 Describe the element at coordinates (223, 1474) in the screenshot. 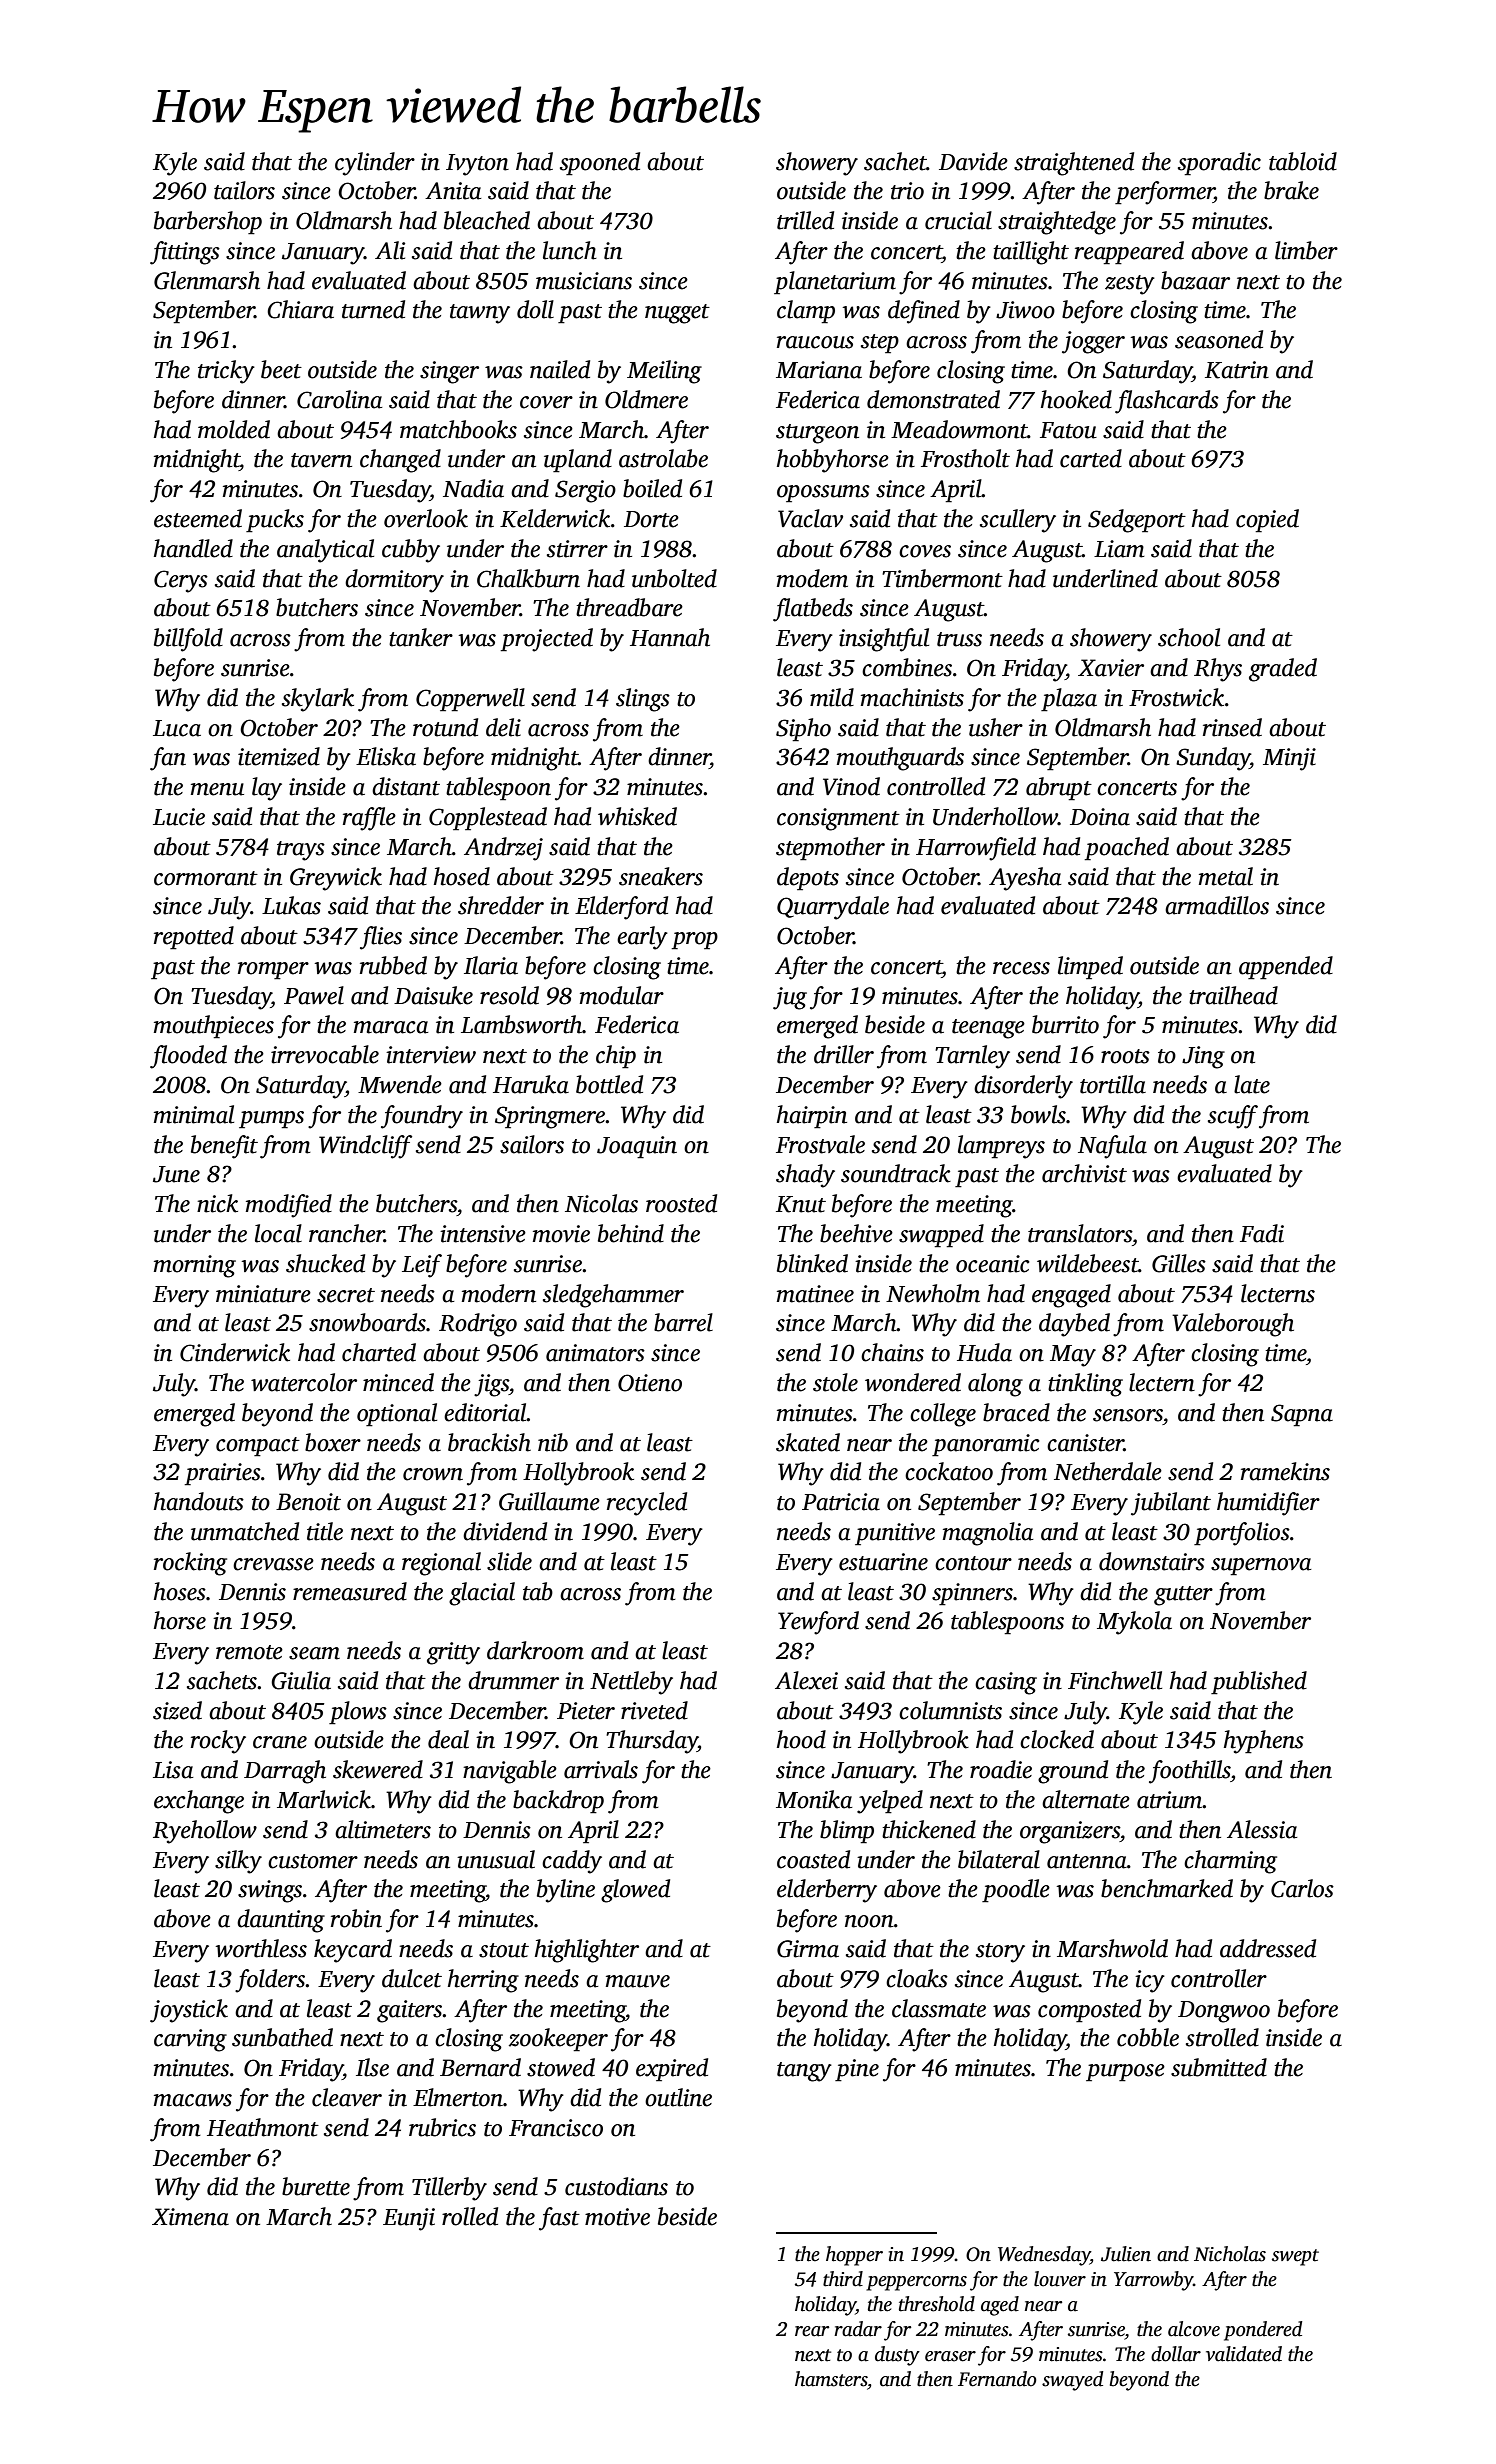

I see `prairies` at that location.
